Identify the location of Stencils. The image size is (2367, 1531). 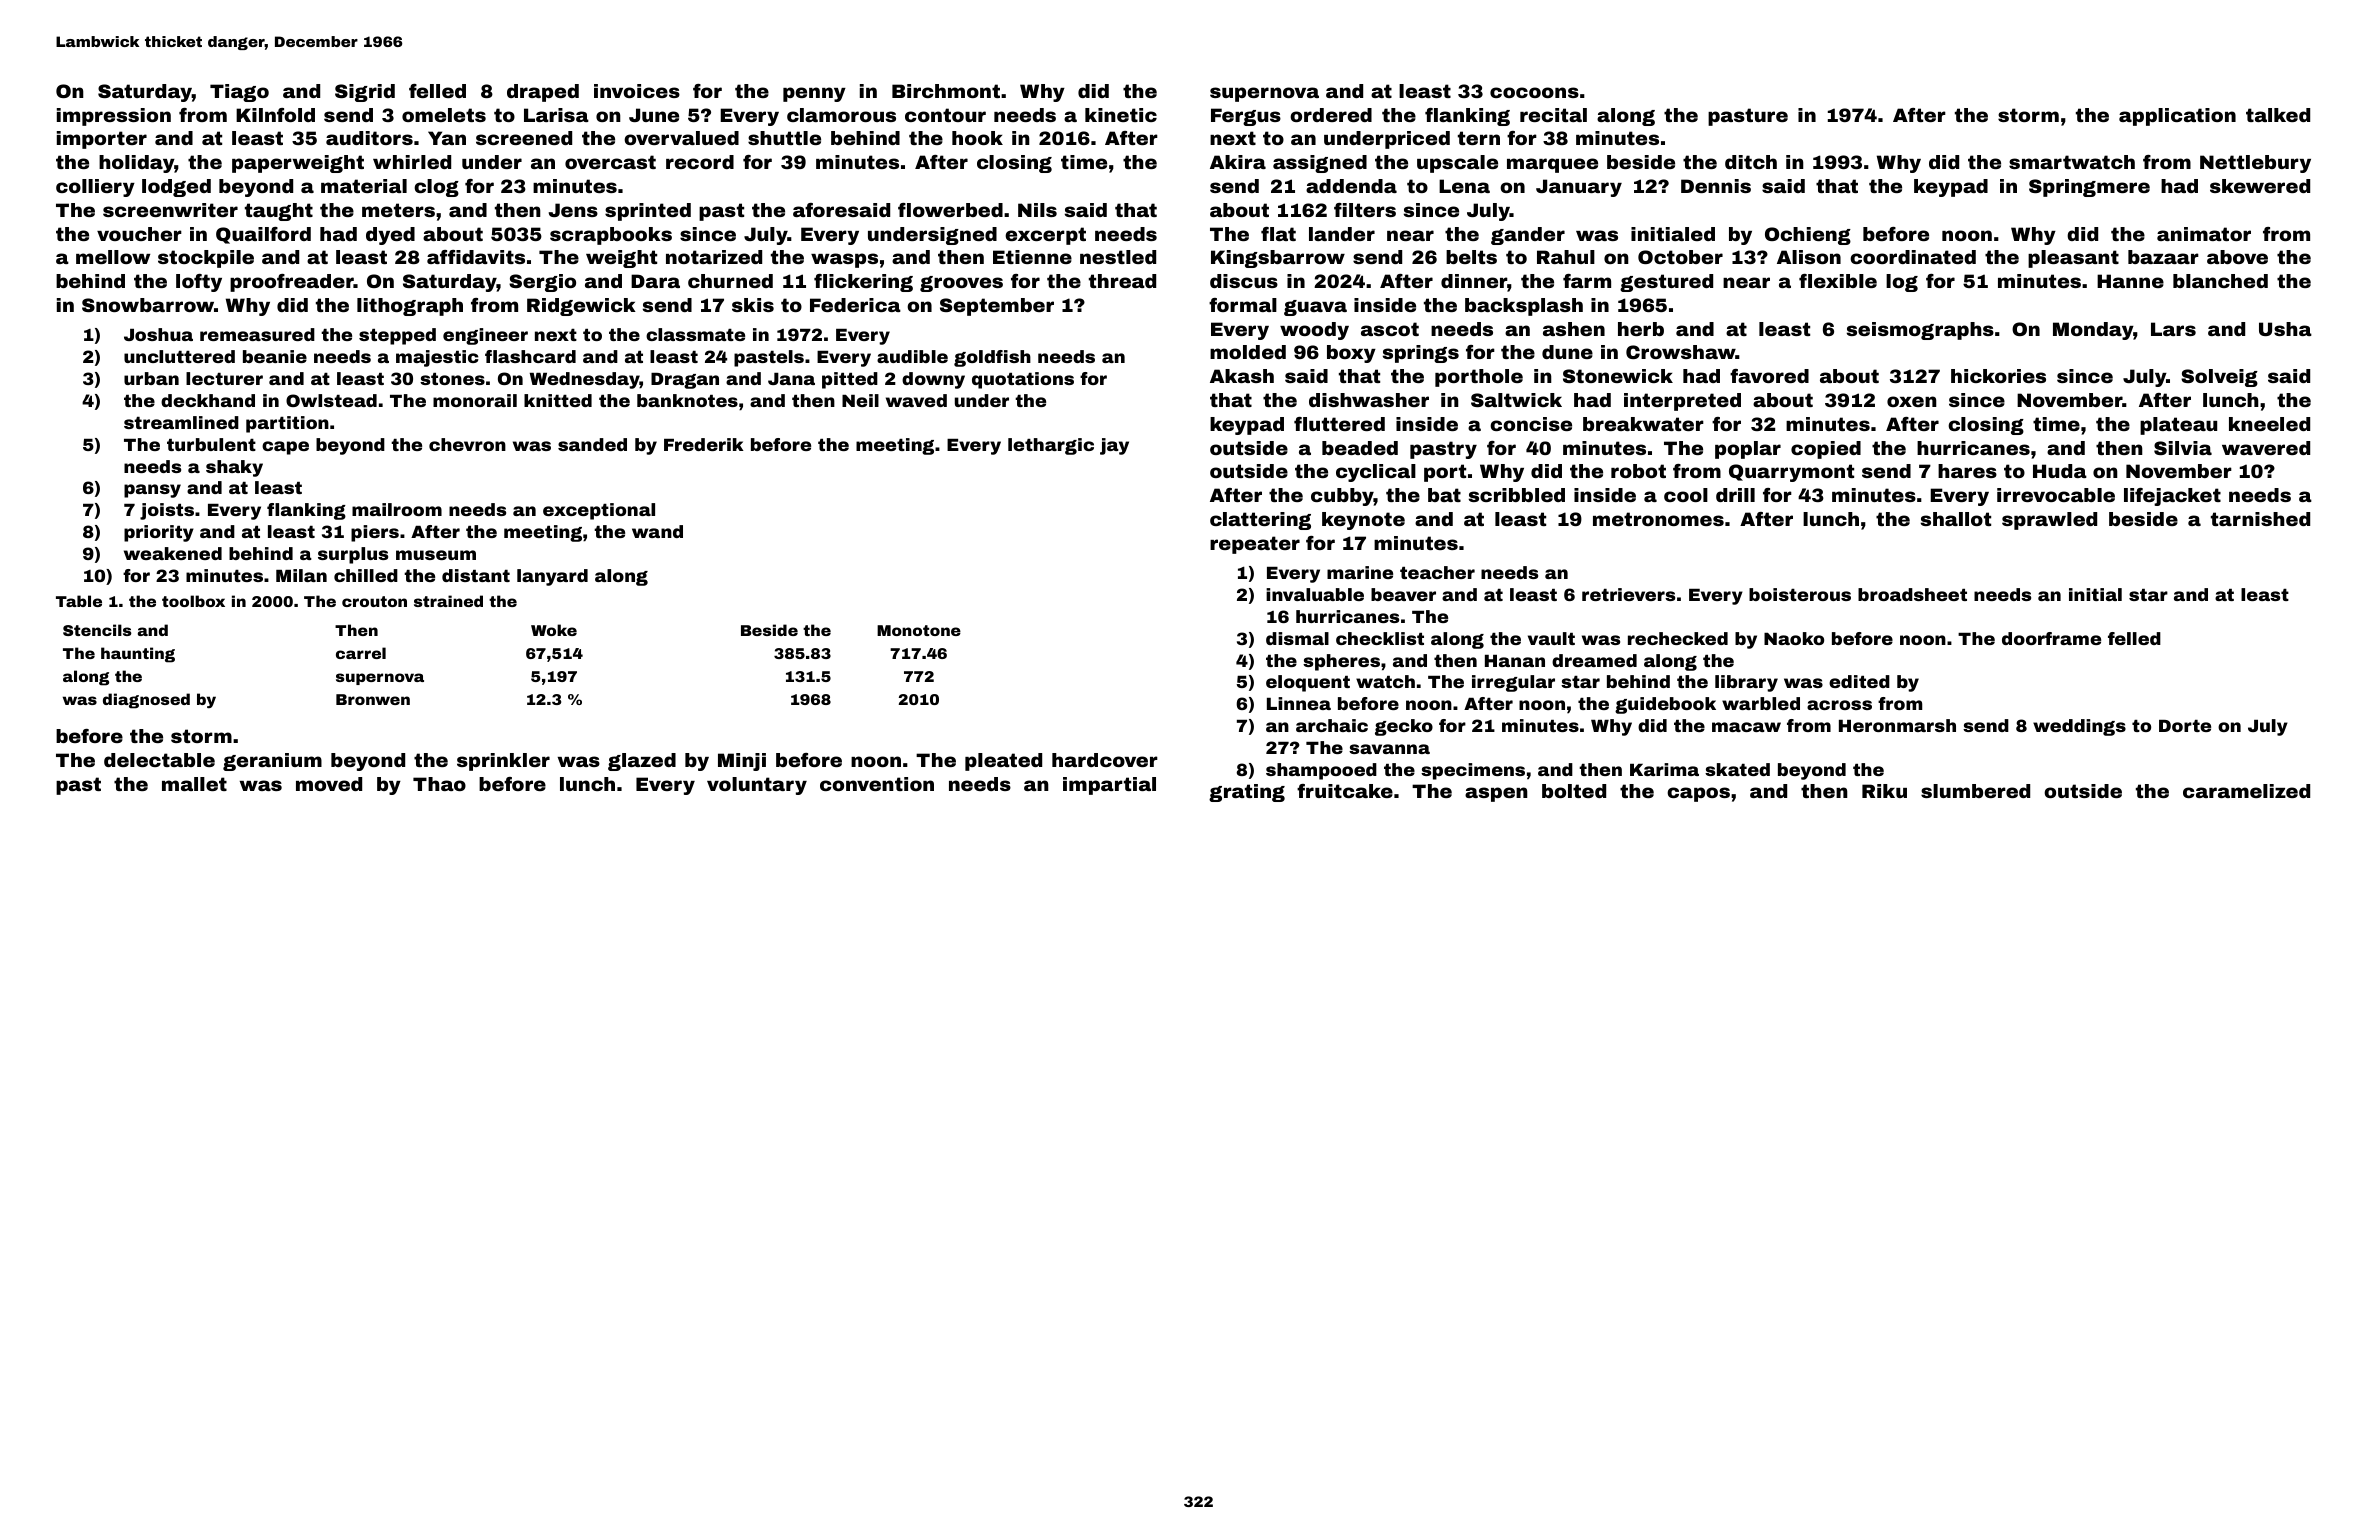
(97, 630).
